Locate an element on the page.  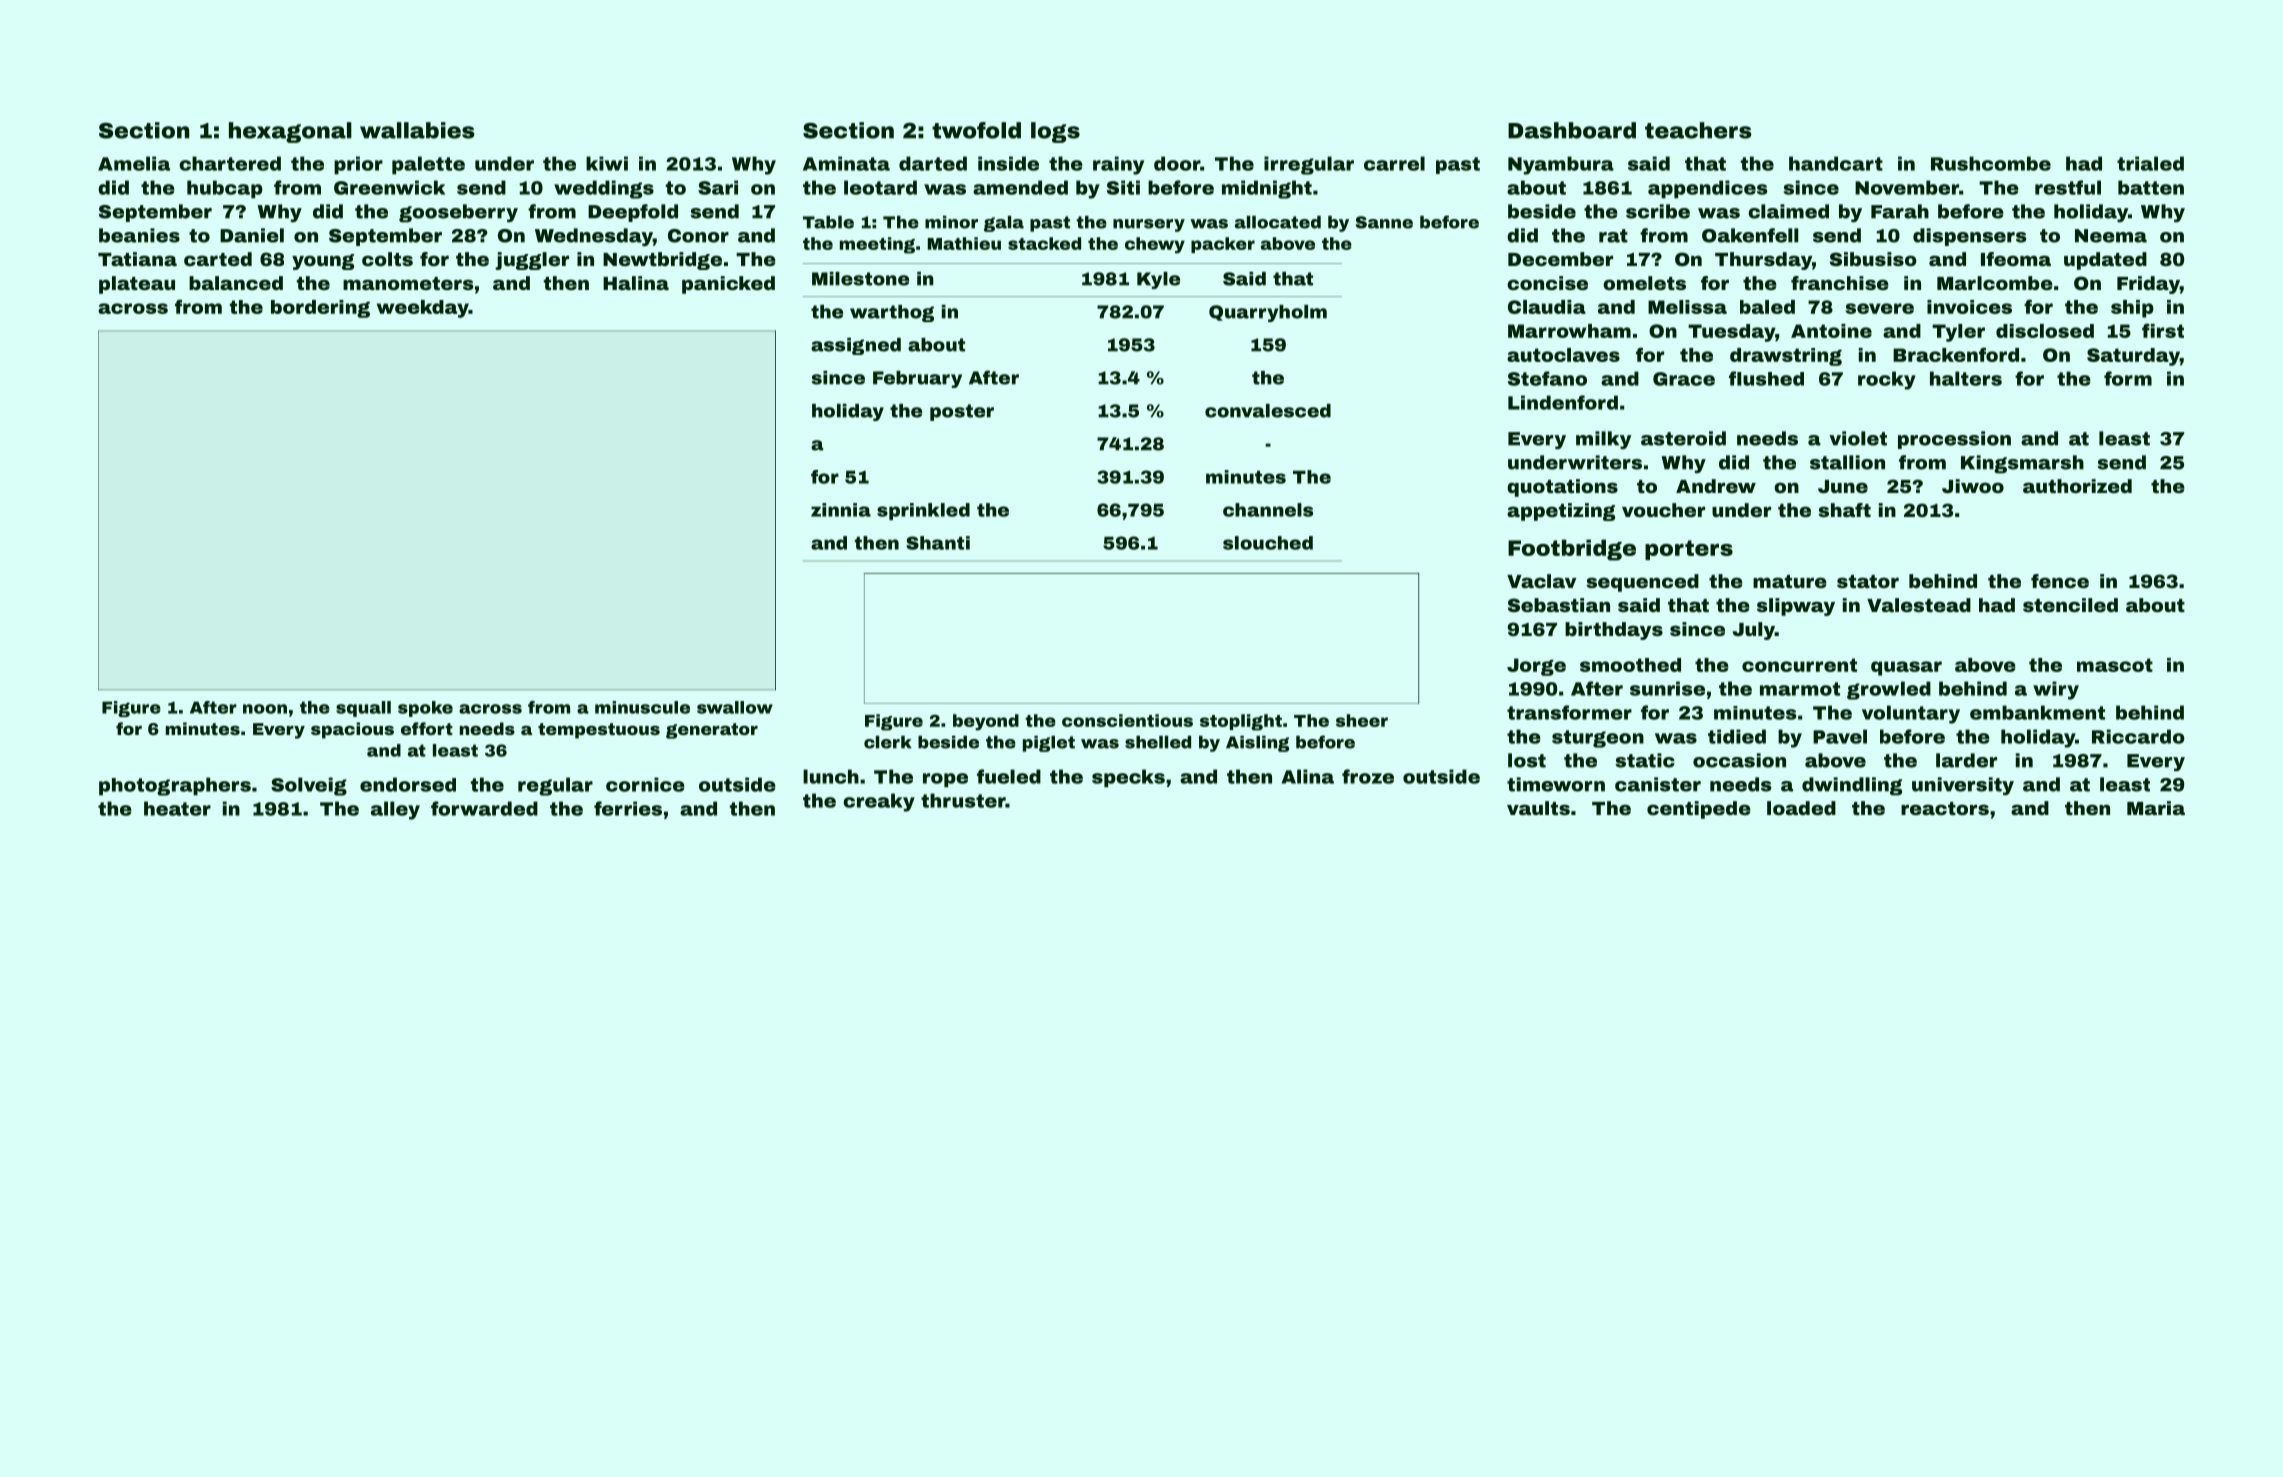
beyond is located at coordinates (986, 722).
